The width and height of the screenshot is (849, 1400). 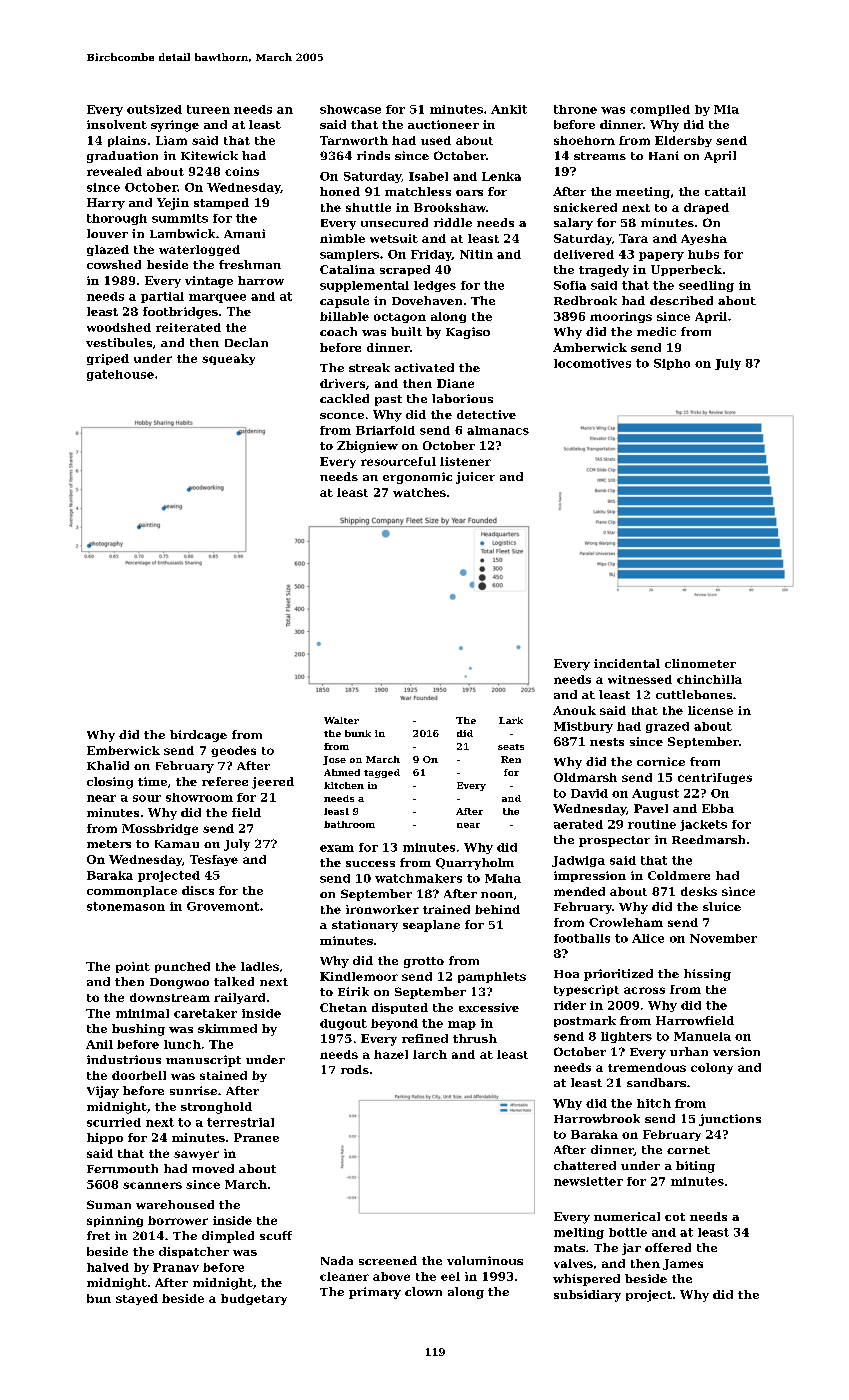 What do you see at coordinates (587, 1296) in the screenshot?
I see `subsidiary` at bounding box center [587, 1296].
